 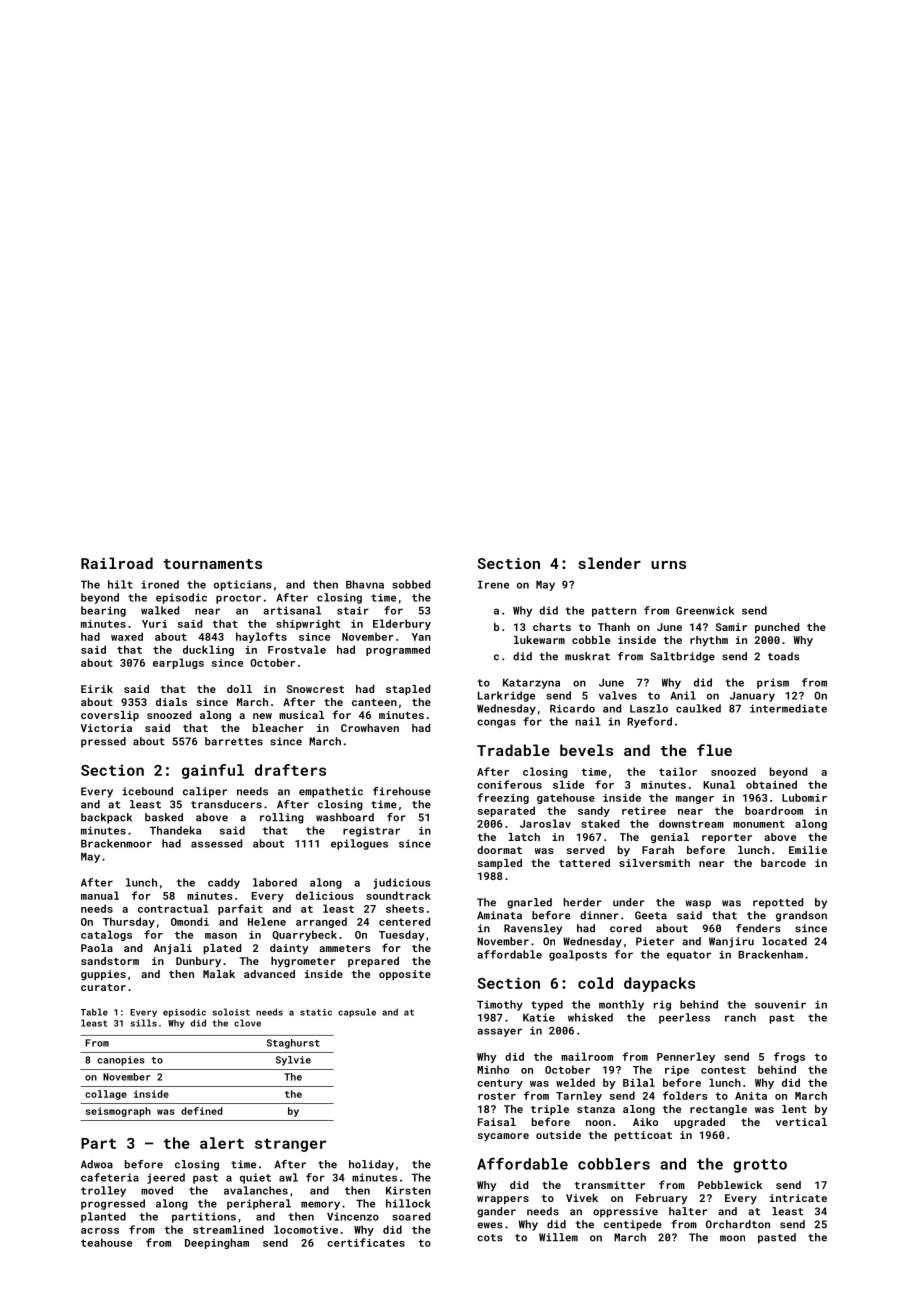 I want to click on charts, so click(x=552, y=627).
